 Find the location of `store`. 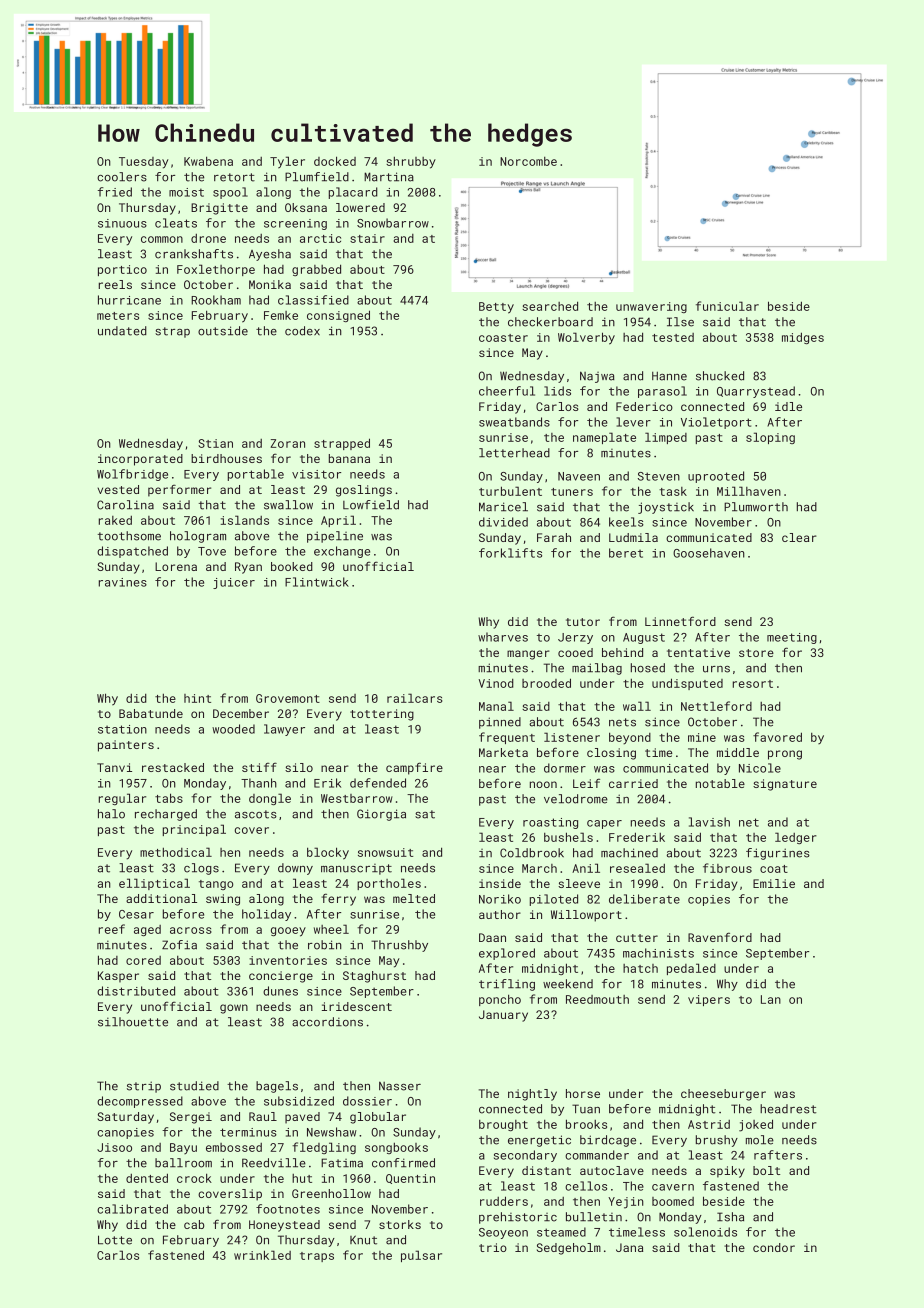

store is located at coordinates (756, 653).
